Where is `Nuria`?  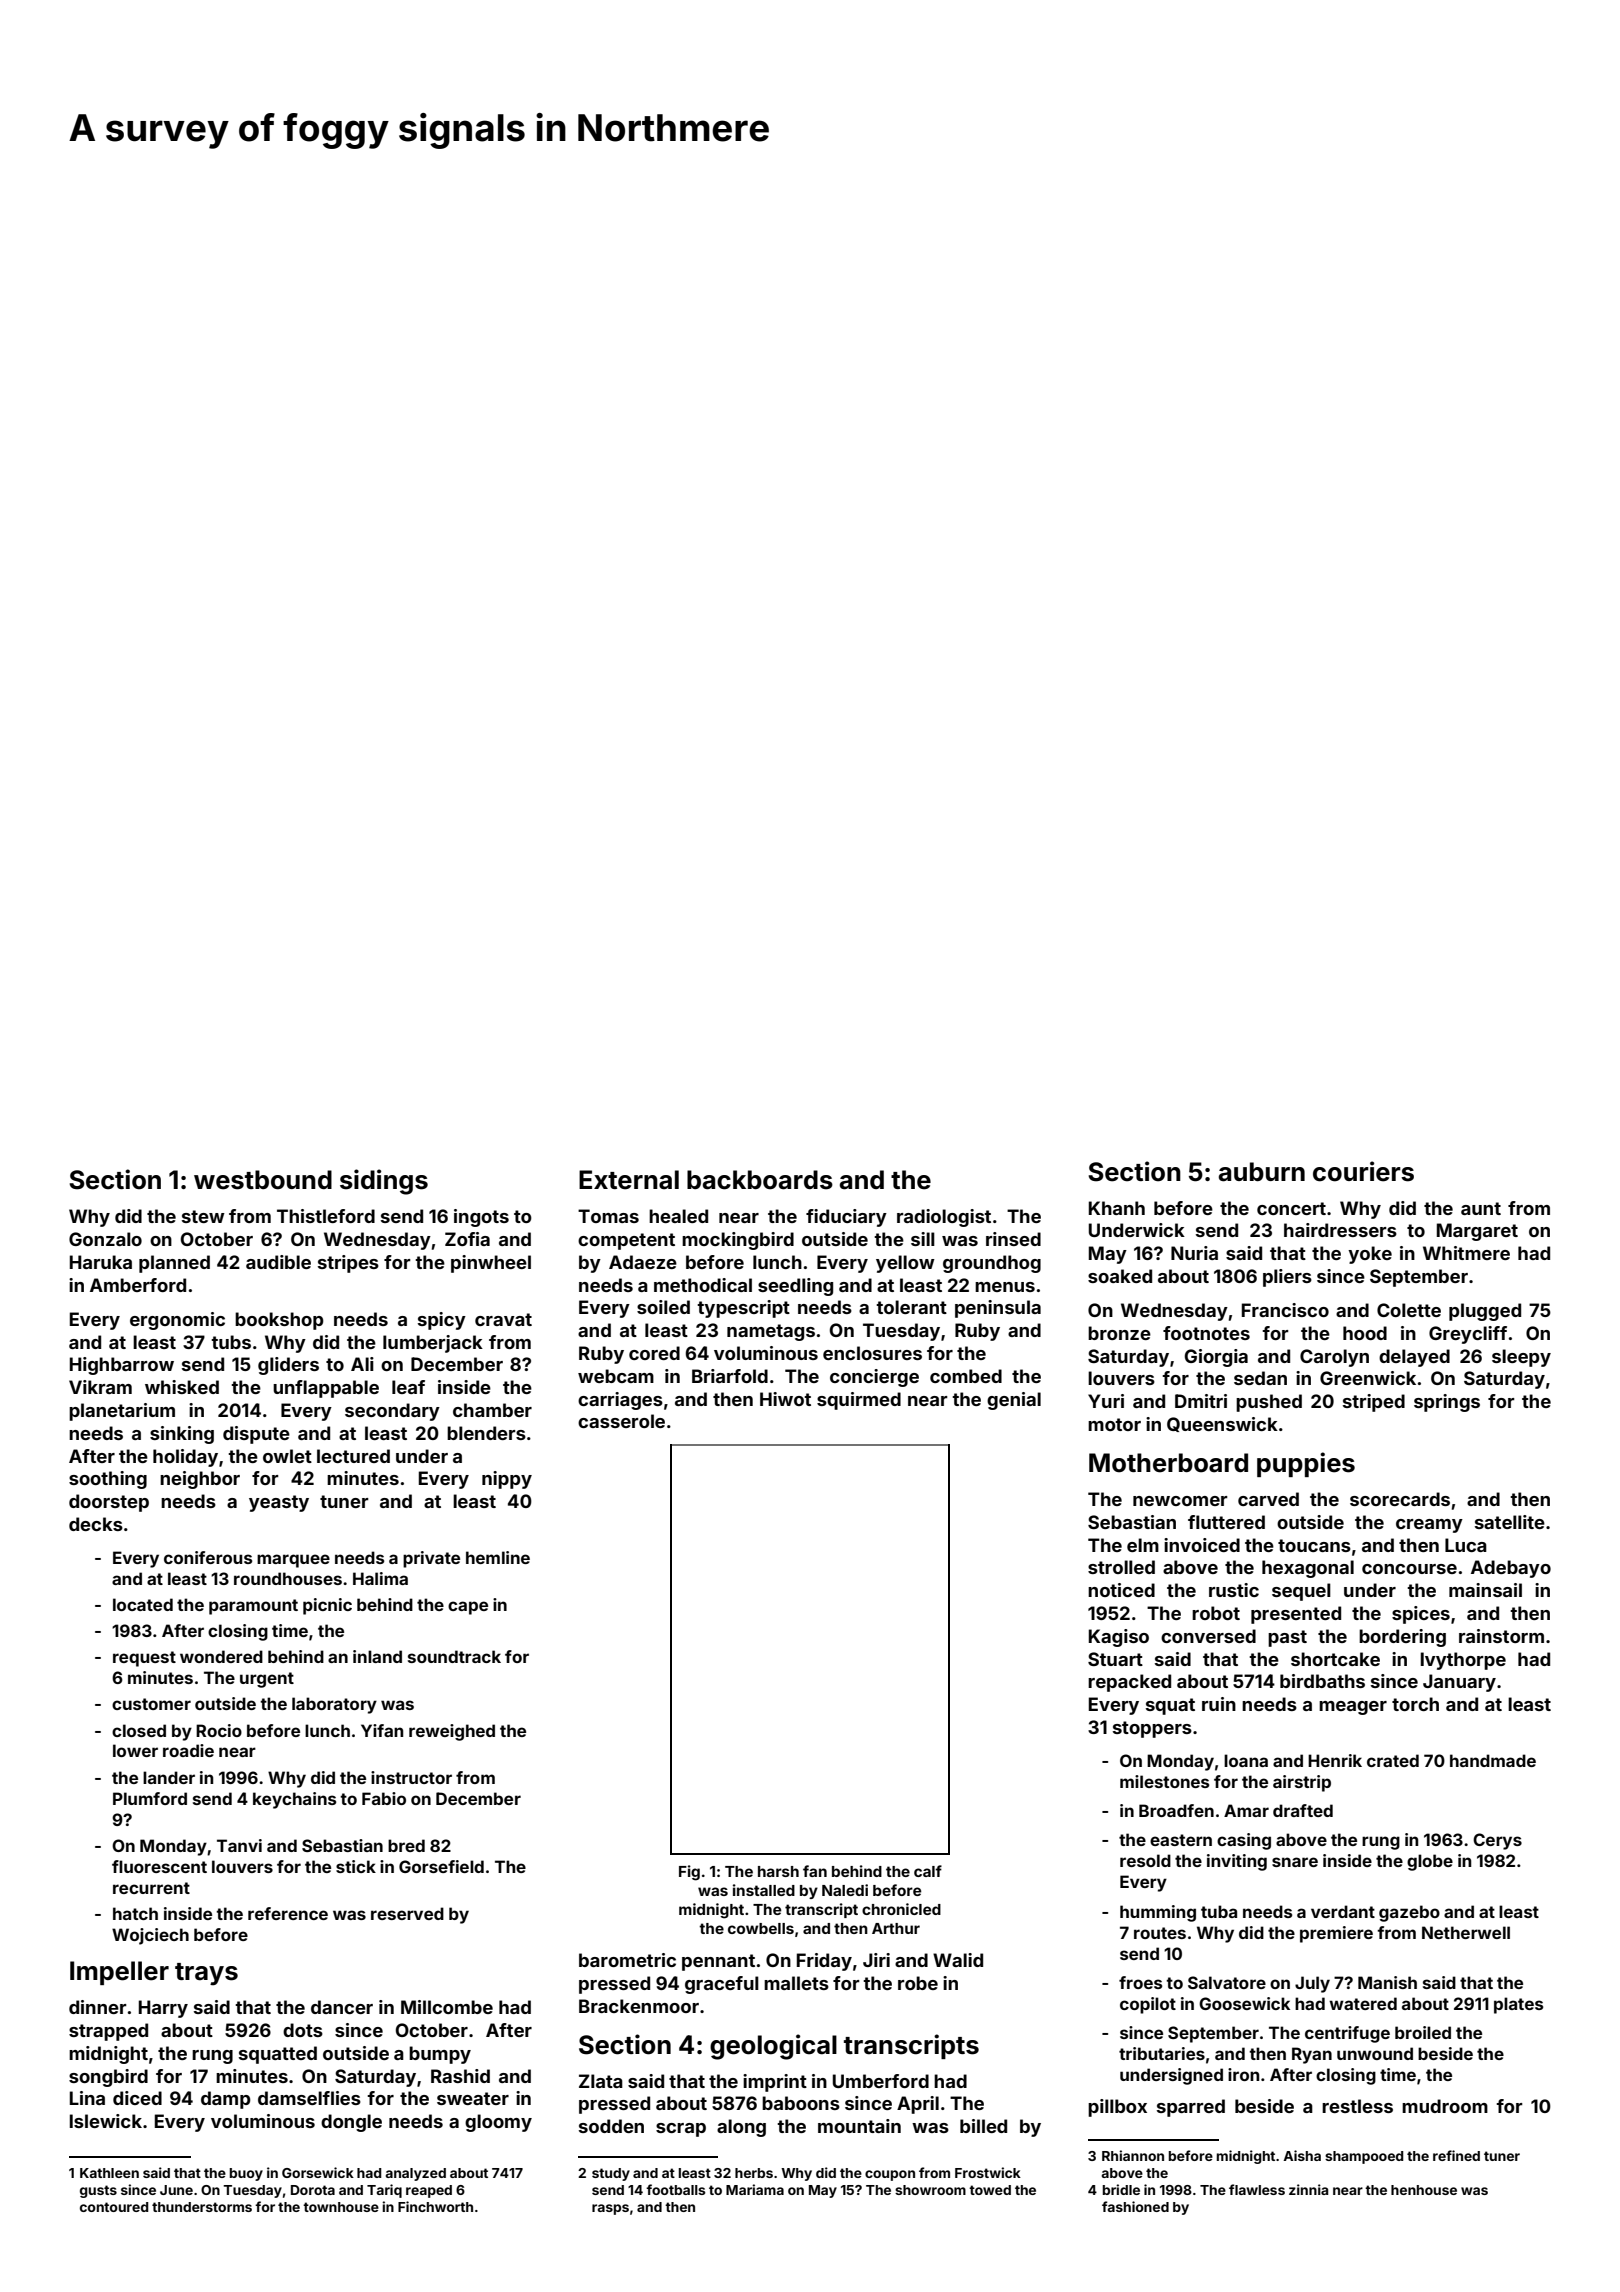
Nuria is located at coordinates (1194, 1253).
